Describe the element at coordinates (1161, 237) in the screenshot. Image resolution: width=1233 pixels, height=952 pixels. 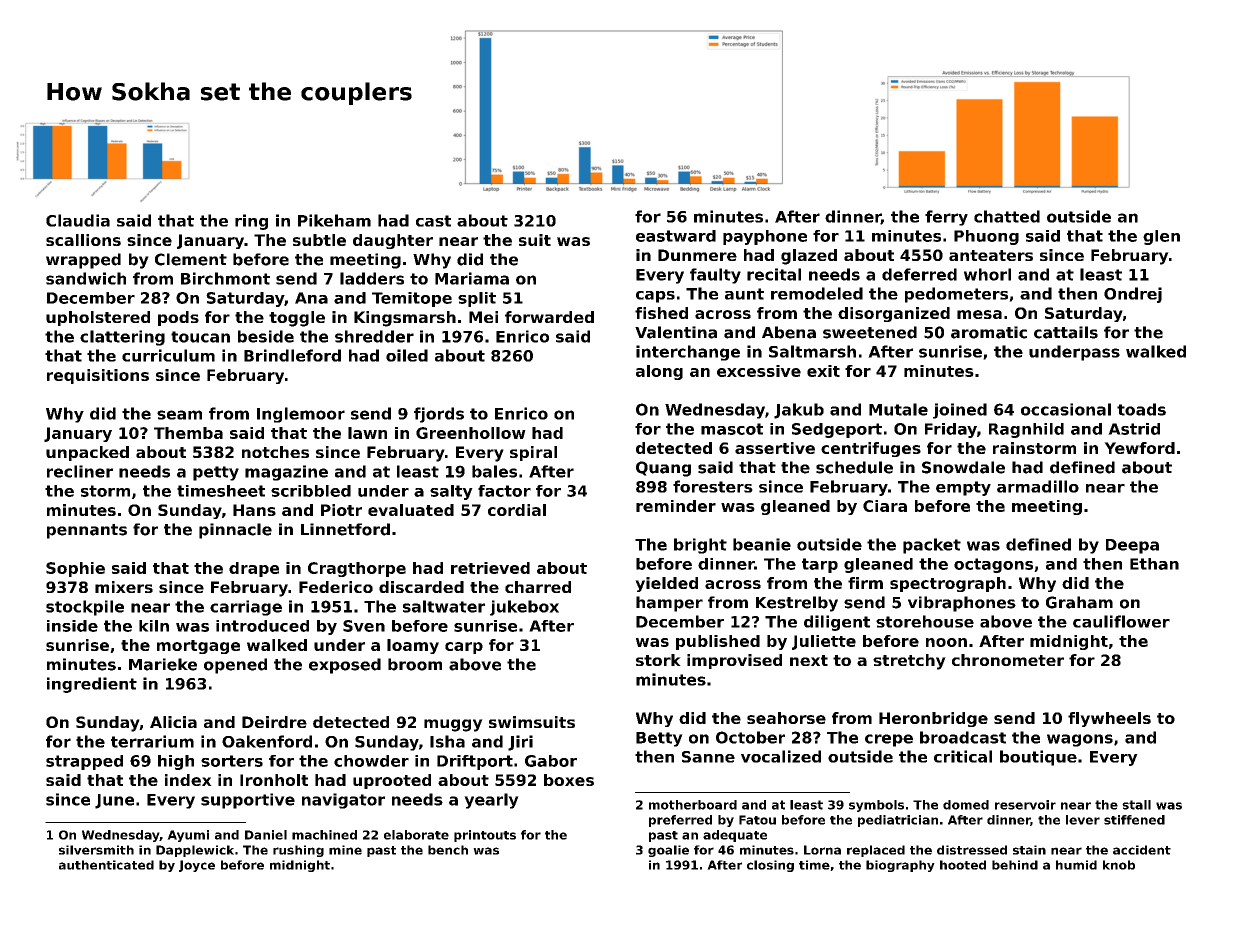
I see `glen` at that location.
